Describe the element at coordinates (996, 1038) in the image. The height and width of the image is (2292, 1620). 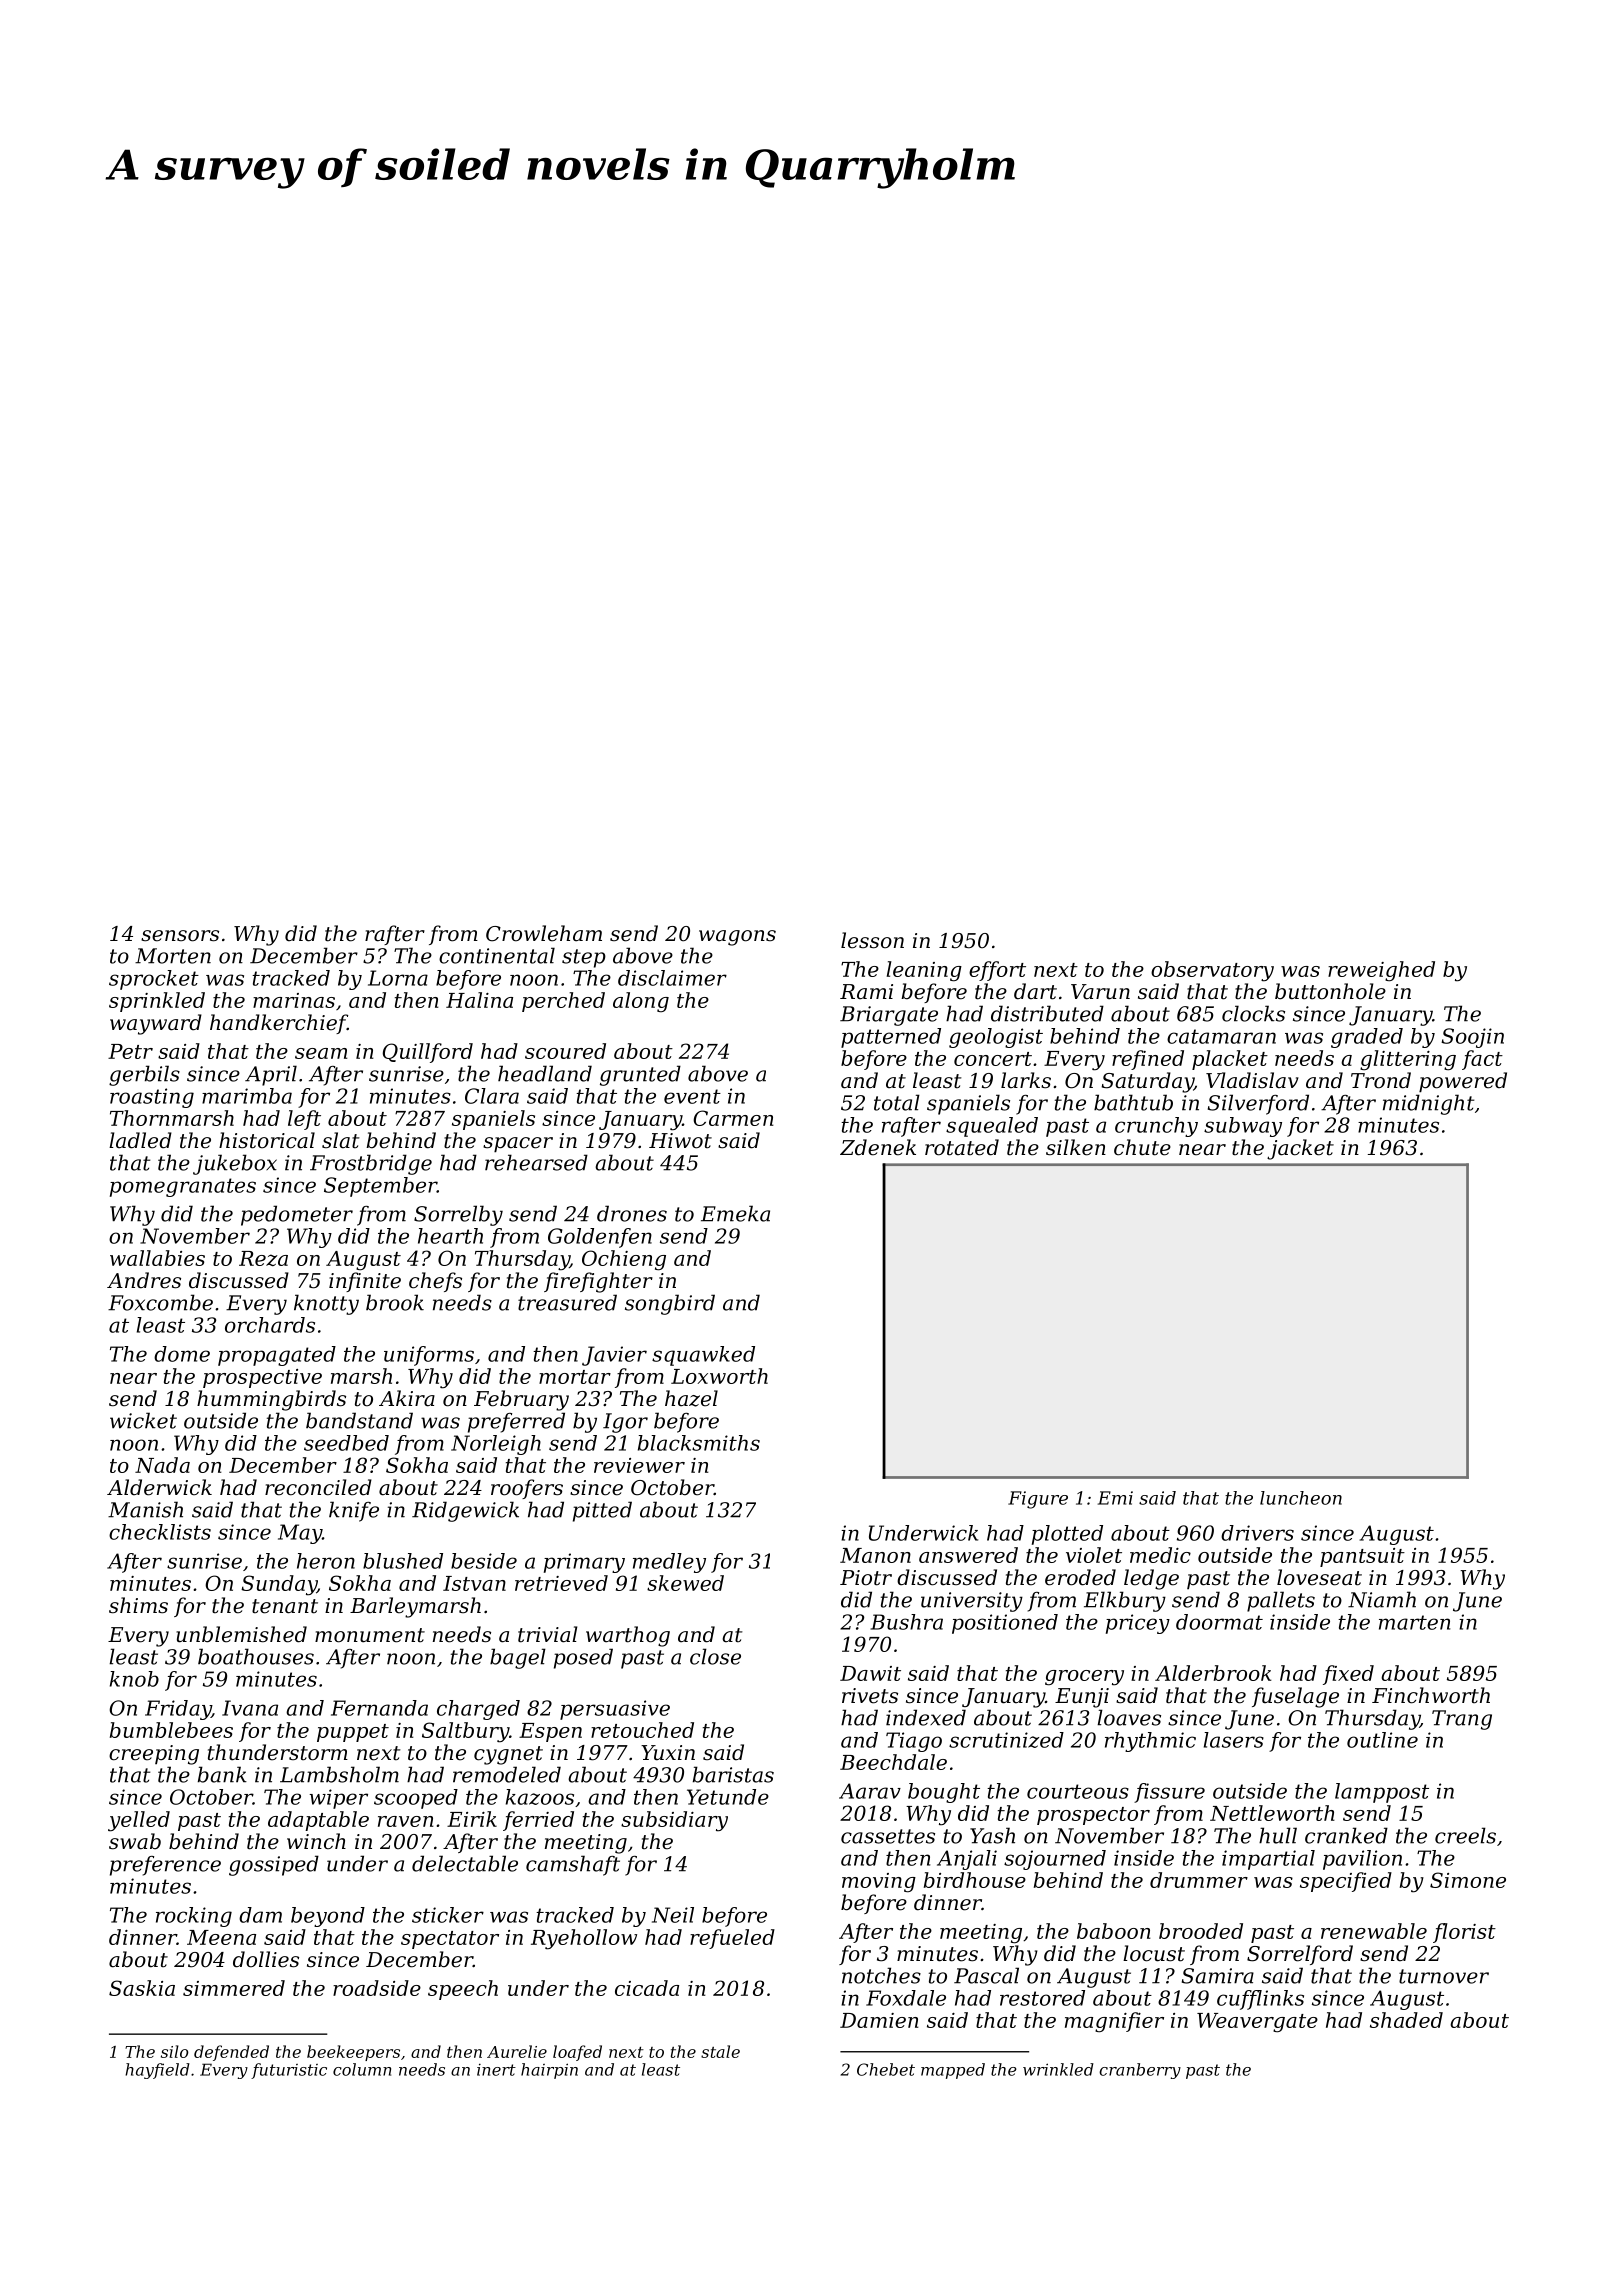
I see `geologist` at that location.
